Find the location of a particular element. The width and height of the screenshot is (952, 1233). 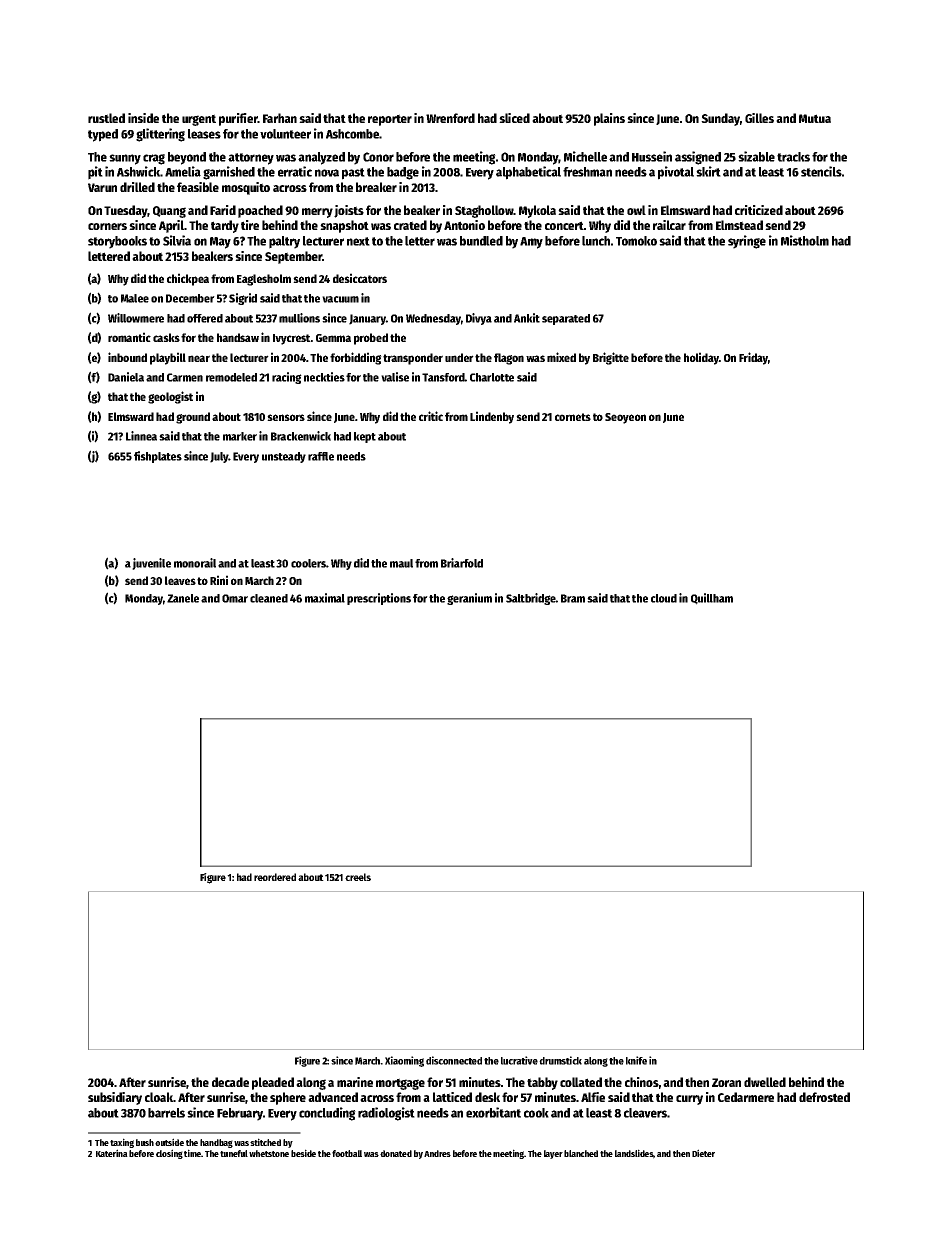

Wrenford is located at coordinates (450, 118).
